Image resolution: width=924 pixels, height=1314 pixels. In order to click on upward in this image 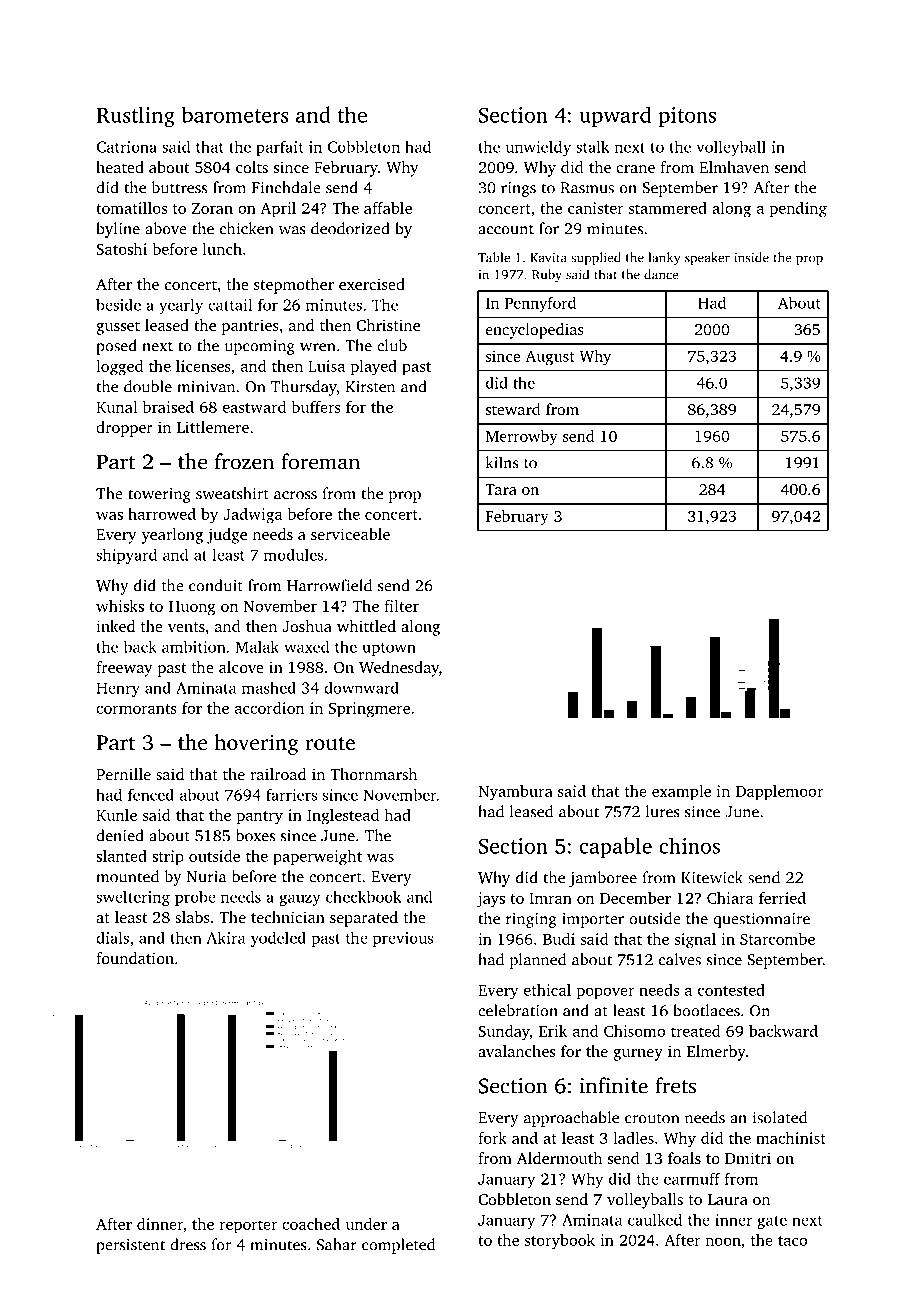, I will do `click(615, 116)`.
